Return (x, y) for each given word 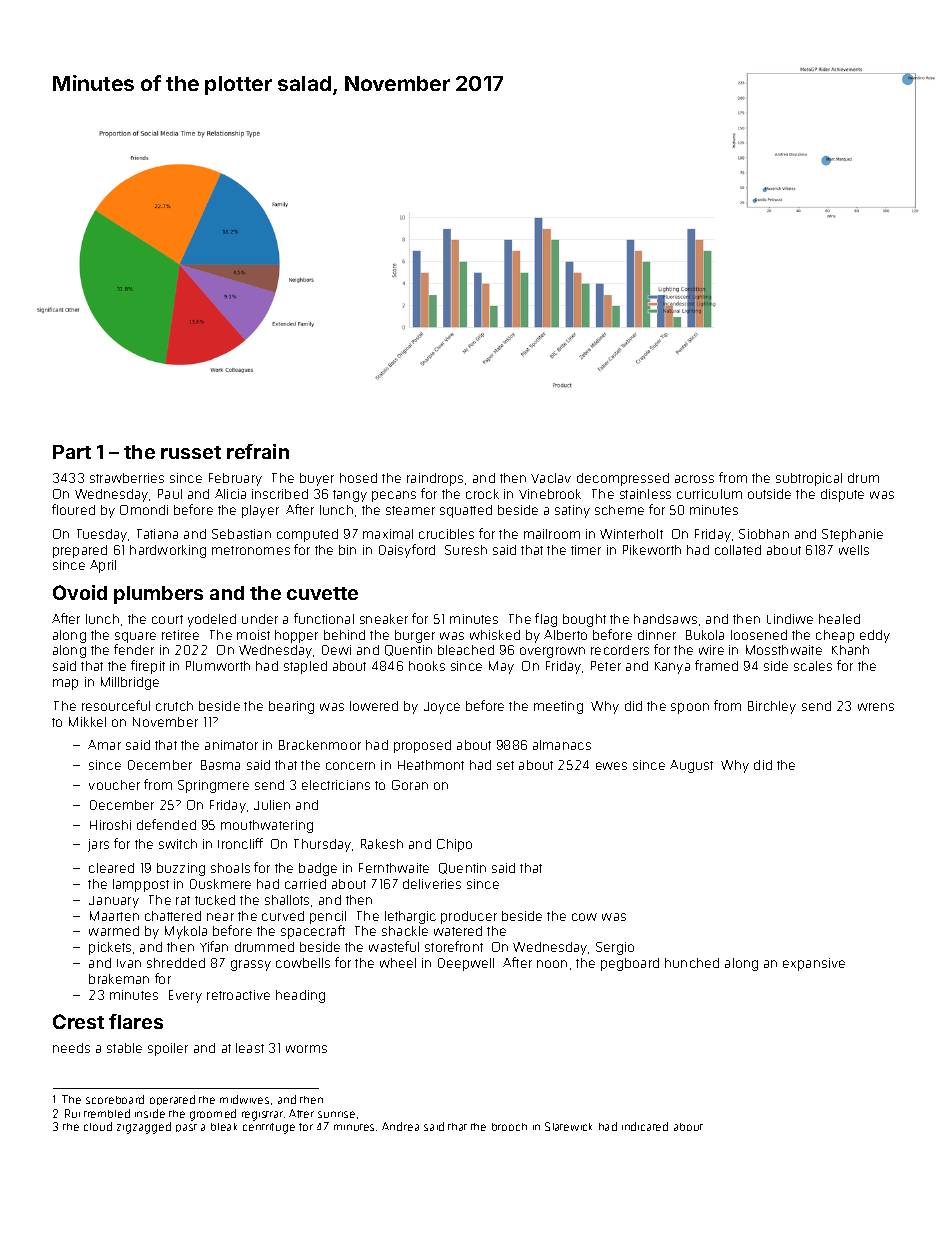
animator (231, 745)
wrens (876, 707)
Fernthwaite (394, 868)
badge (318, 869)
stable (124, 1048)
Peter (606, 666)
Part (72, 452)
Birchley (772, 707)
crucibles (446, 534)
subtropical (809, 479)
